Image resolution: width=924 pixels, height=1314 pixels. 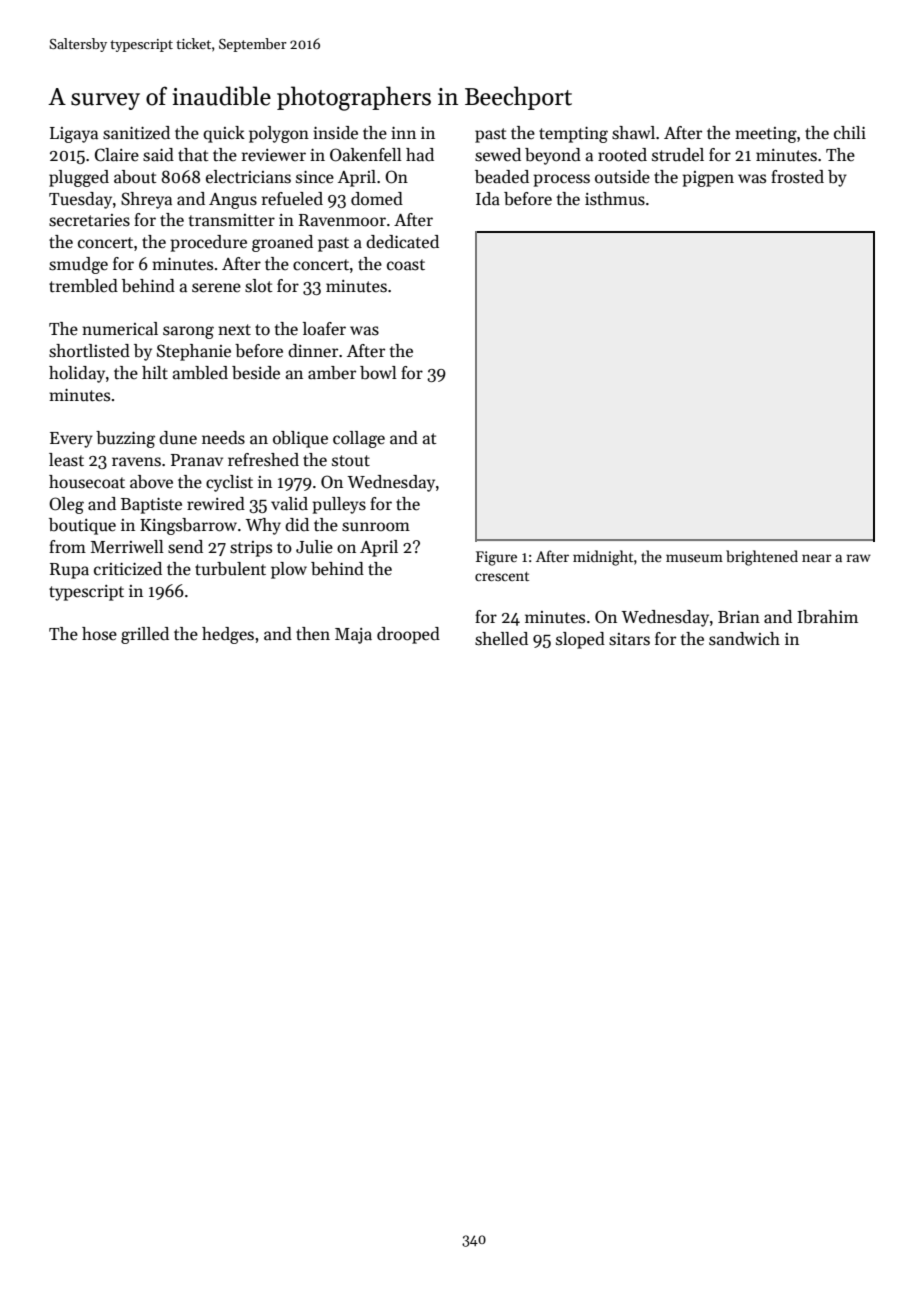 I want to click on dedicated, so click(x=402, y=242).
